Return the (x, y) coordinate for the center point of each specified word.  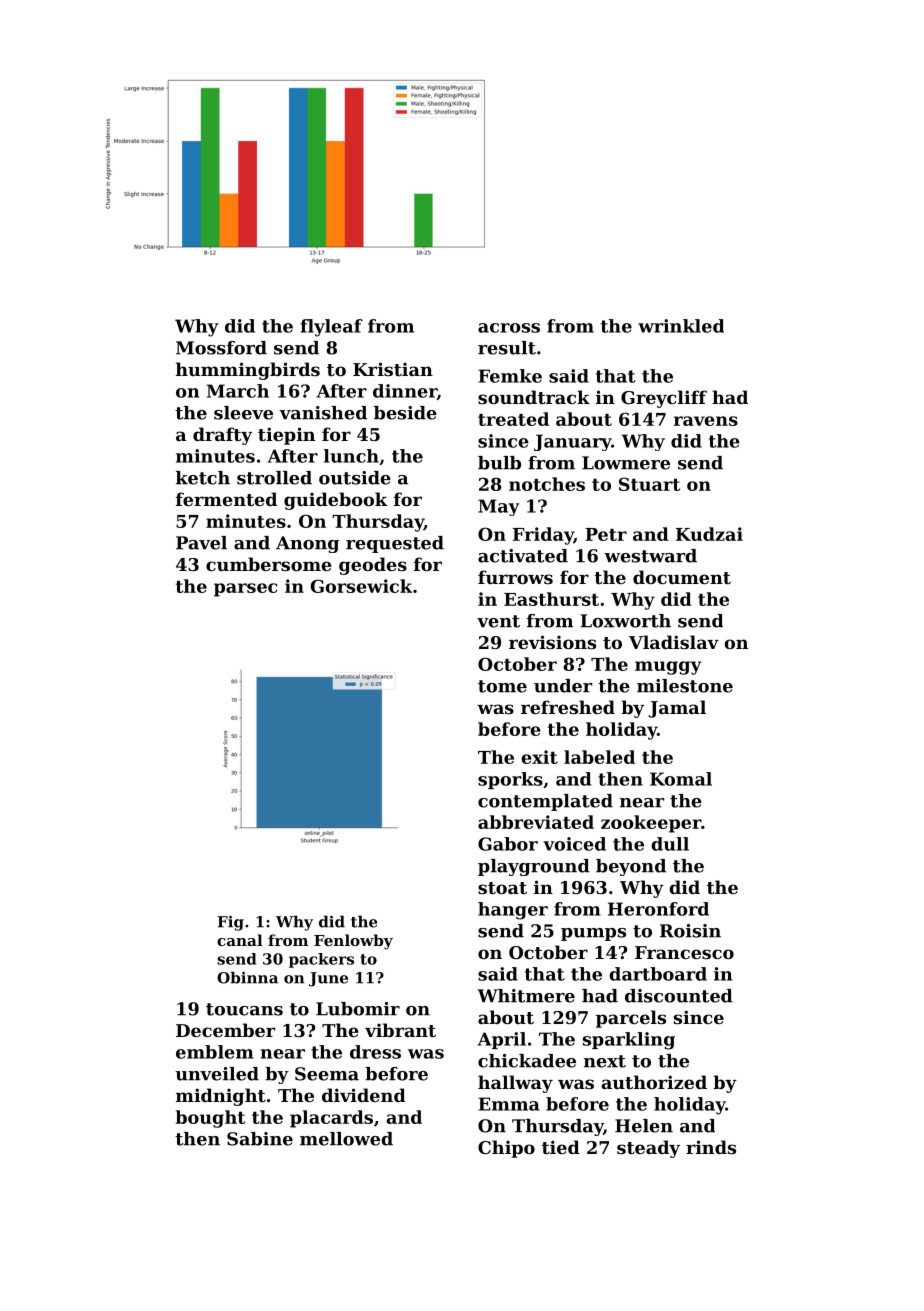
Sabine (260, 1139)
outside (355, 478)
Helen (644, 1126)
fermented (226, 499)
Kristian (393, 369)
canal (240, 940)
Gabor (508, 844)
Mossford (221, 348)
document (682, 577)
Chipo (506, 1149)
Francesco (684, 952)
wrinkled (681, 326)
